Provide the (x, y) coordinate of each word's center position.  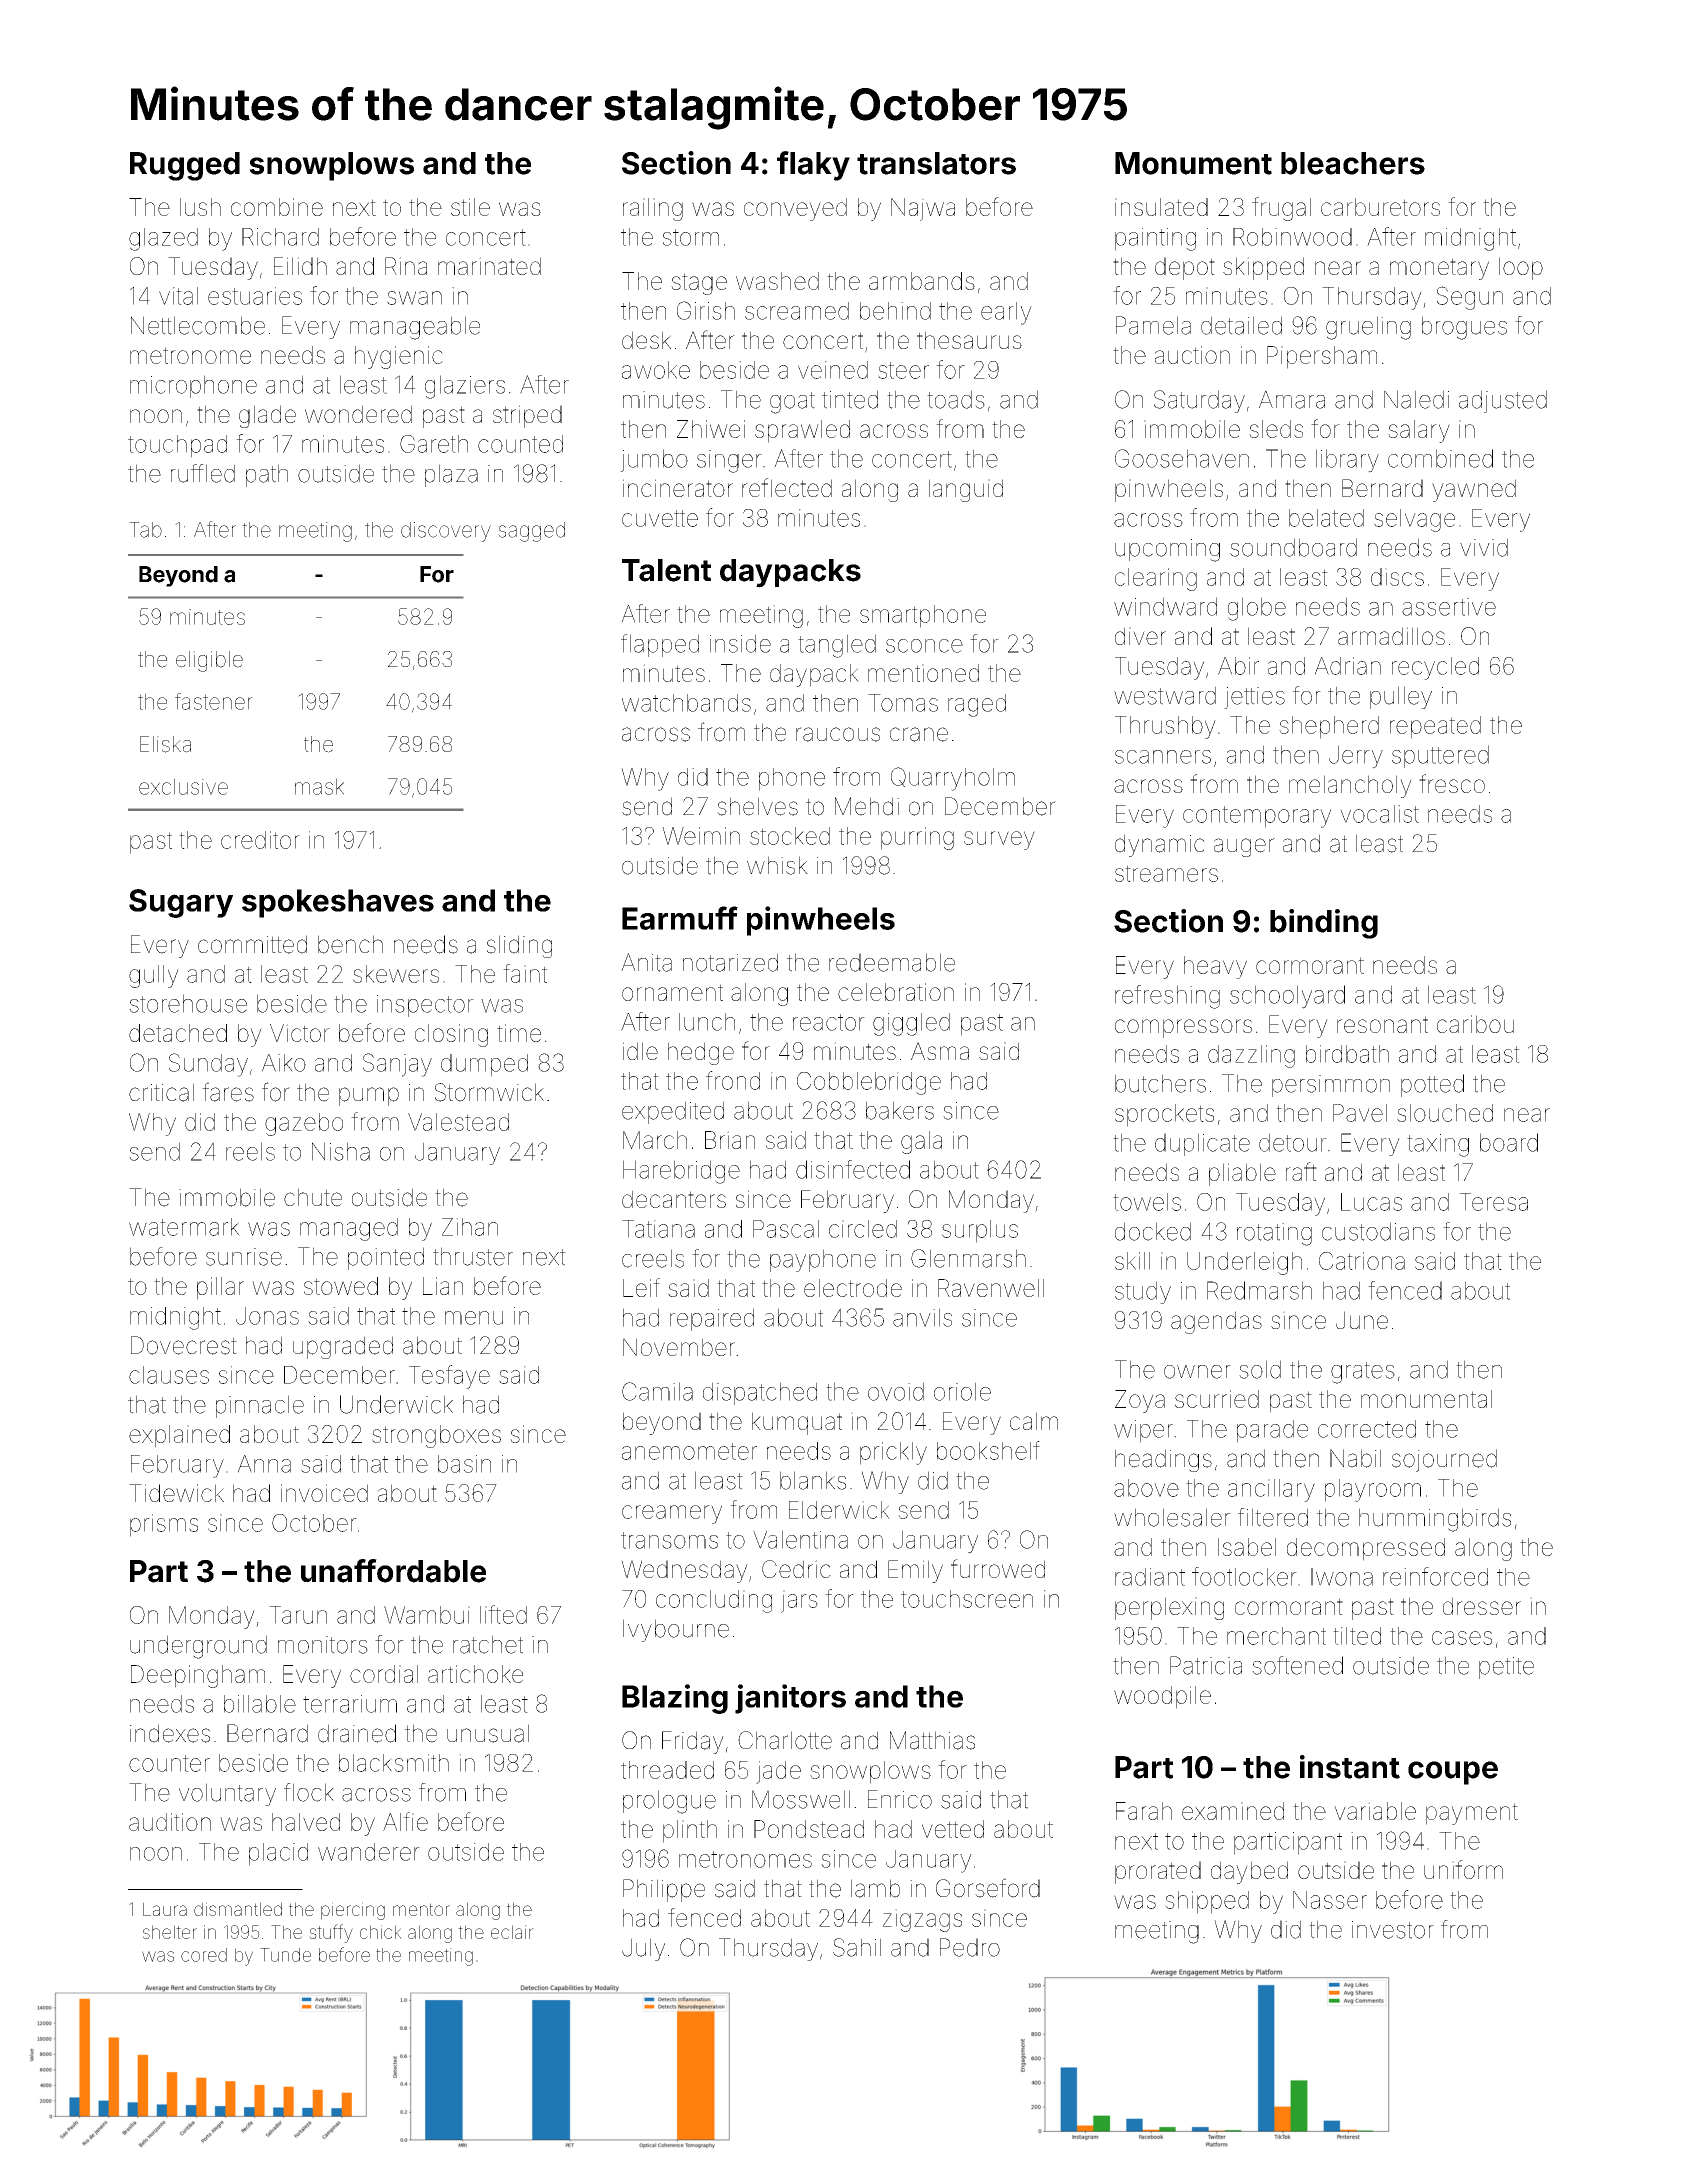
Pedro (970, 1947)
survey (999, 840)
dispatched (760, 1393)
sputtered (1440, 756)
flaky (813, 166)
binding (1324, 924)
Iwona (1342, 1577)
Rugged (185, 166)
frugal (1281, 209)
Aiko (284, 1063)
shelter (170, 1932)
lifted (503, 1614)
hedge (701, 1053)
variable (1375, 1811)
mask (319, 786)
